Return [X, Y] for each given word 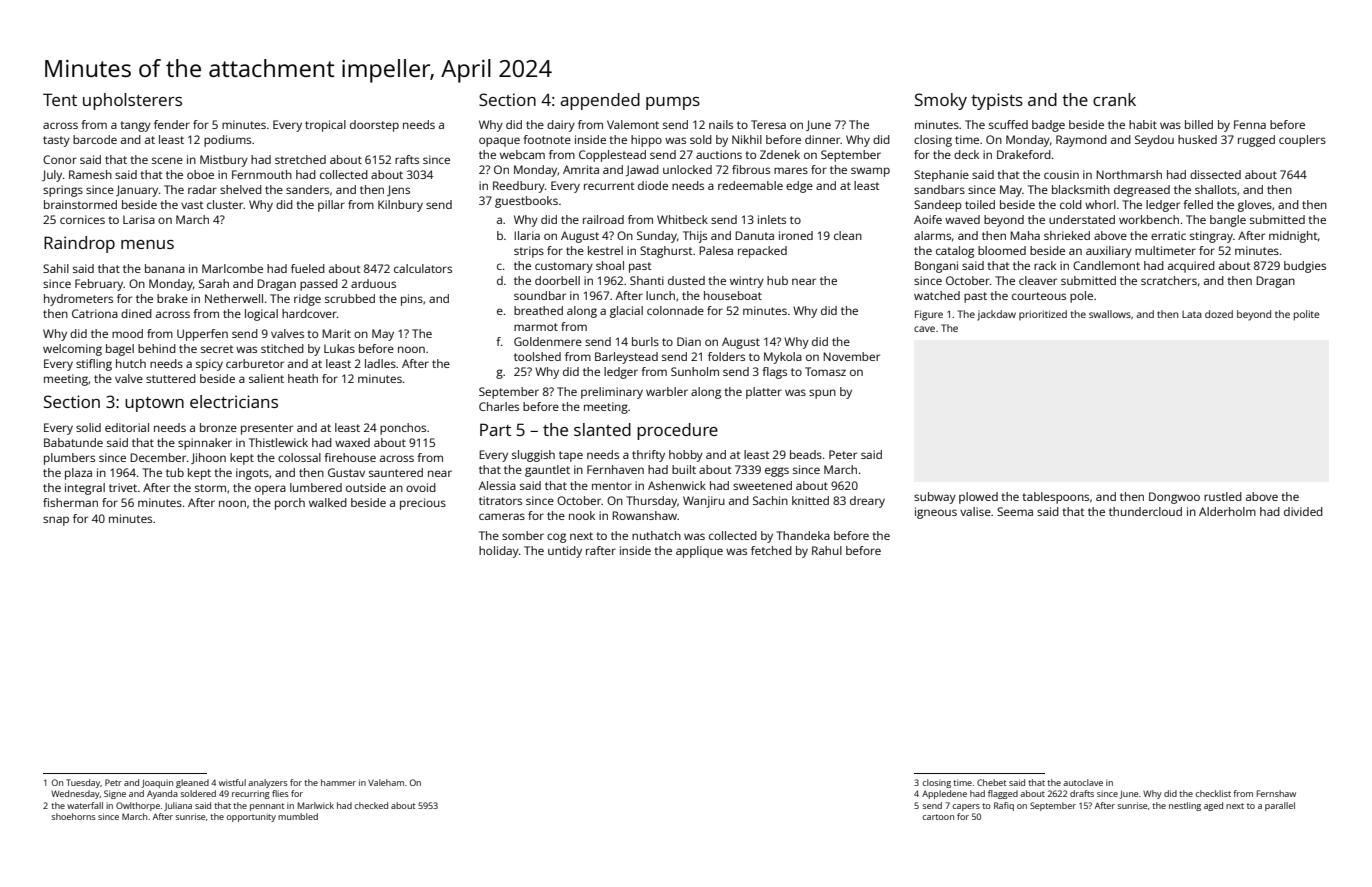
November [851, 356]
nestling [1185, 806]
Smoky [941, 101]
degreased [1142, 191]
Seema [1015, 511]
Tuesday [83, 783]
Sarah [214, 283]
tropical [325, 126]
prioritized [1043, 315]
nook [582, 515]
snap [56, 521]
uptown [154, 404]
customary [564, 267]
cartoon [938, 817]
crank [1114, 99]
